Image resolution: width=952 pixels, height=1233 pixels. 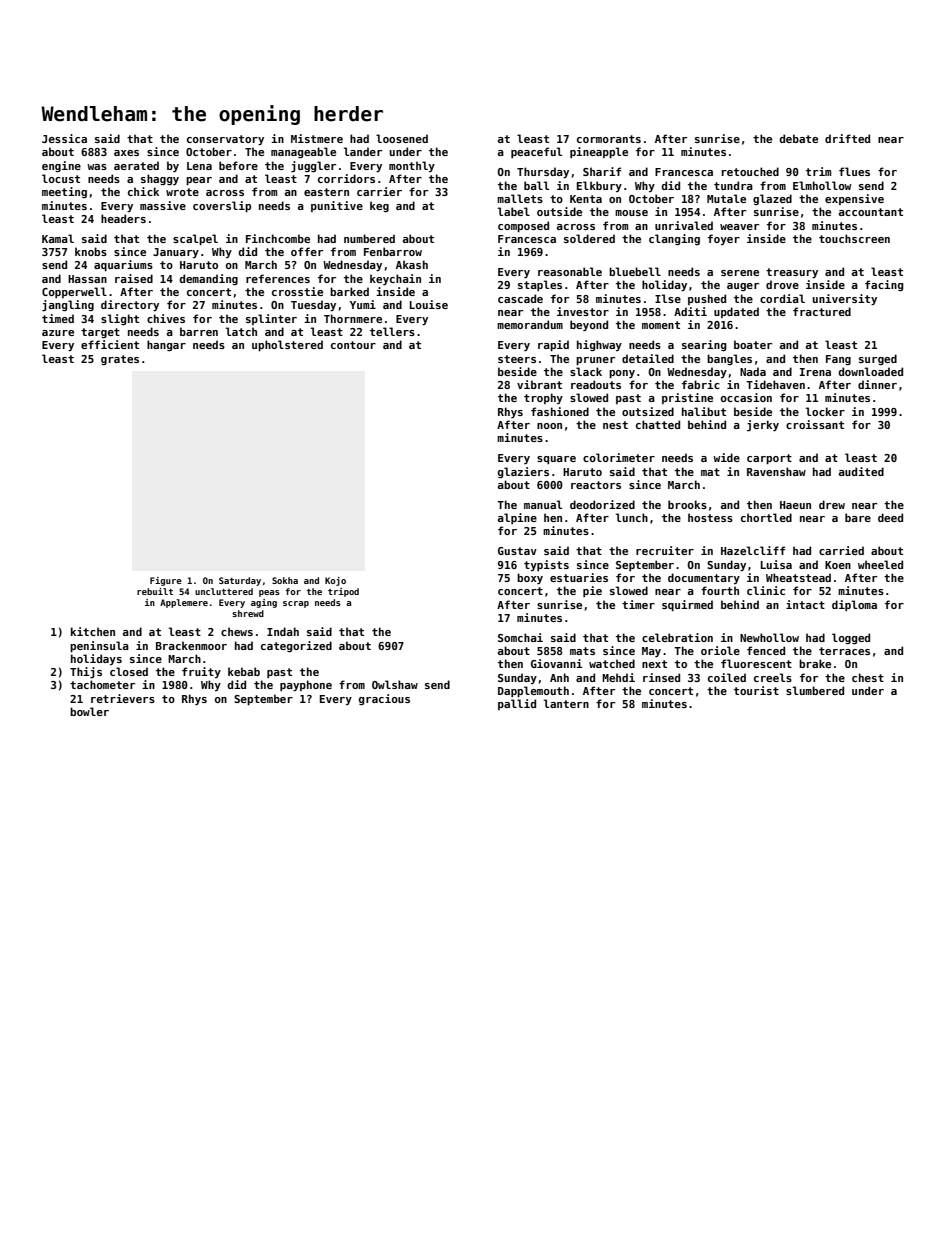 What do you see at coordinates (335, 581) in the screenshot?
I see `Kojo` at bounding box center [335, 581].
